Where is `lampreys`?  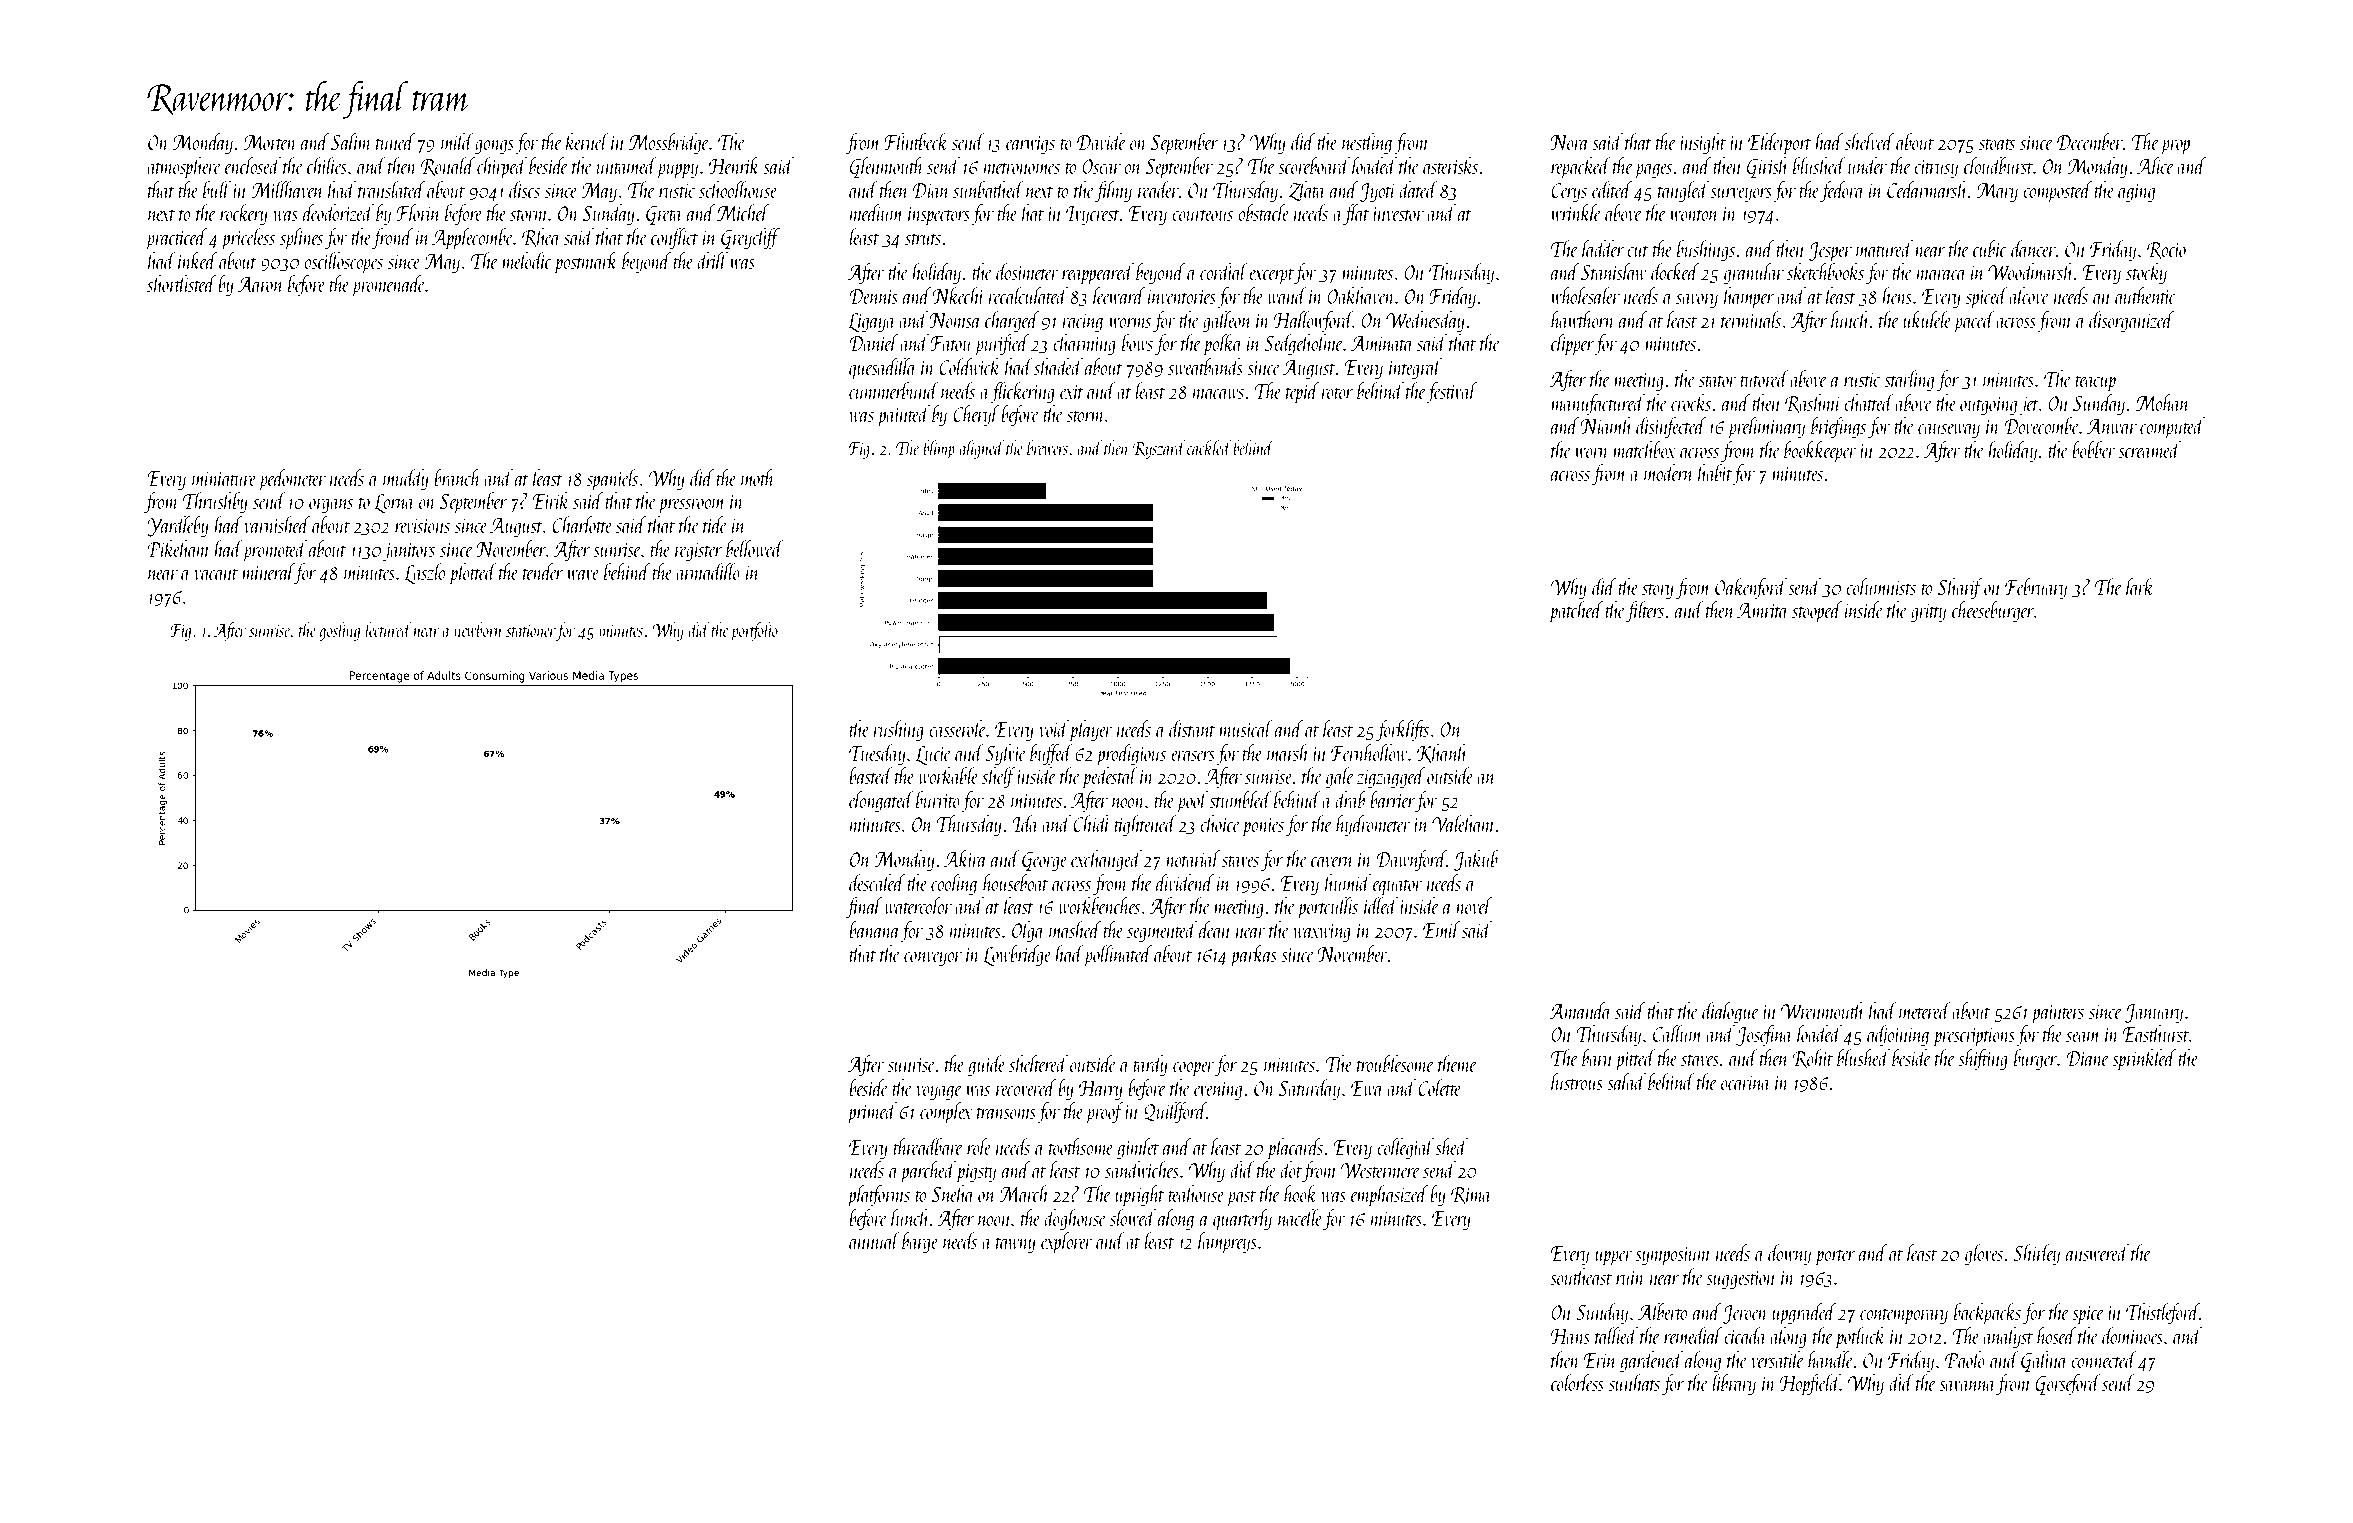
lampreys is located at coordinates (1227, 1243).
